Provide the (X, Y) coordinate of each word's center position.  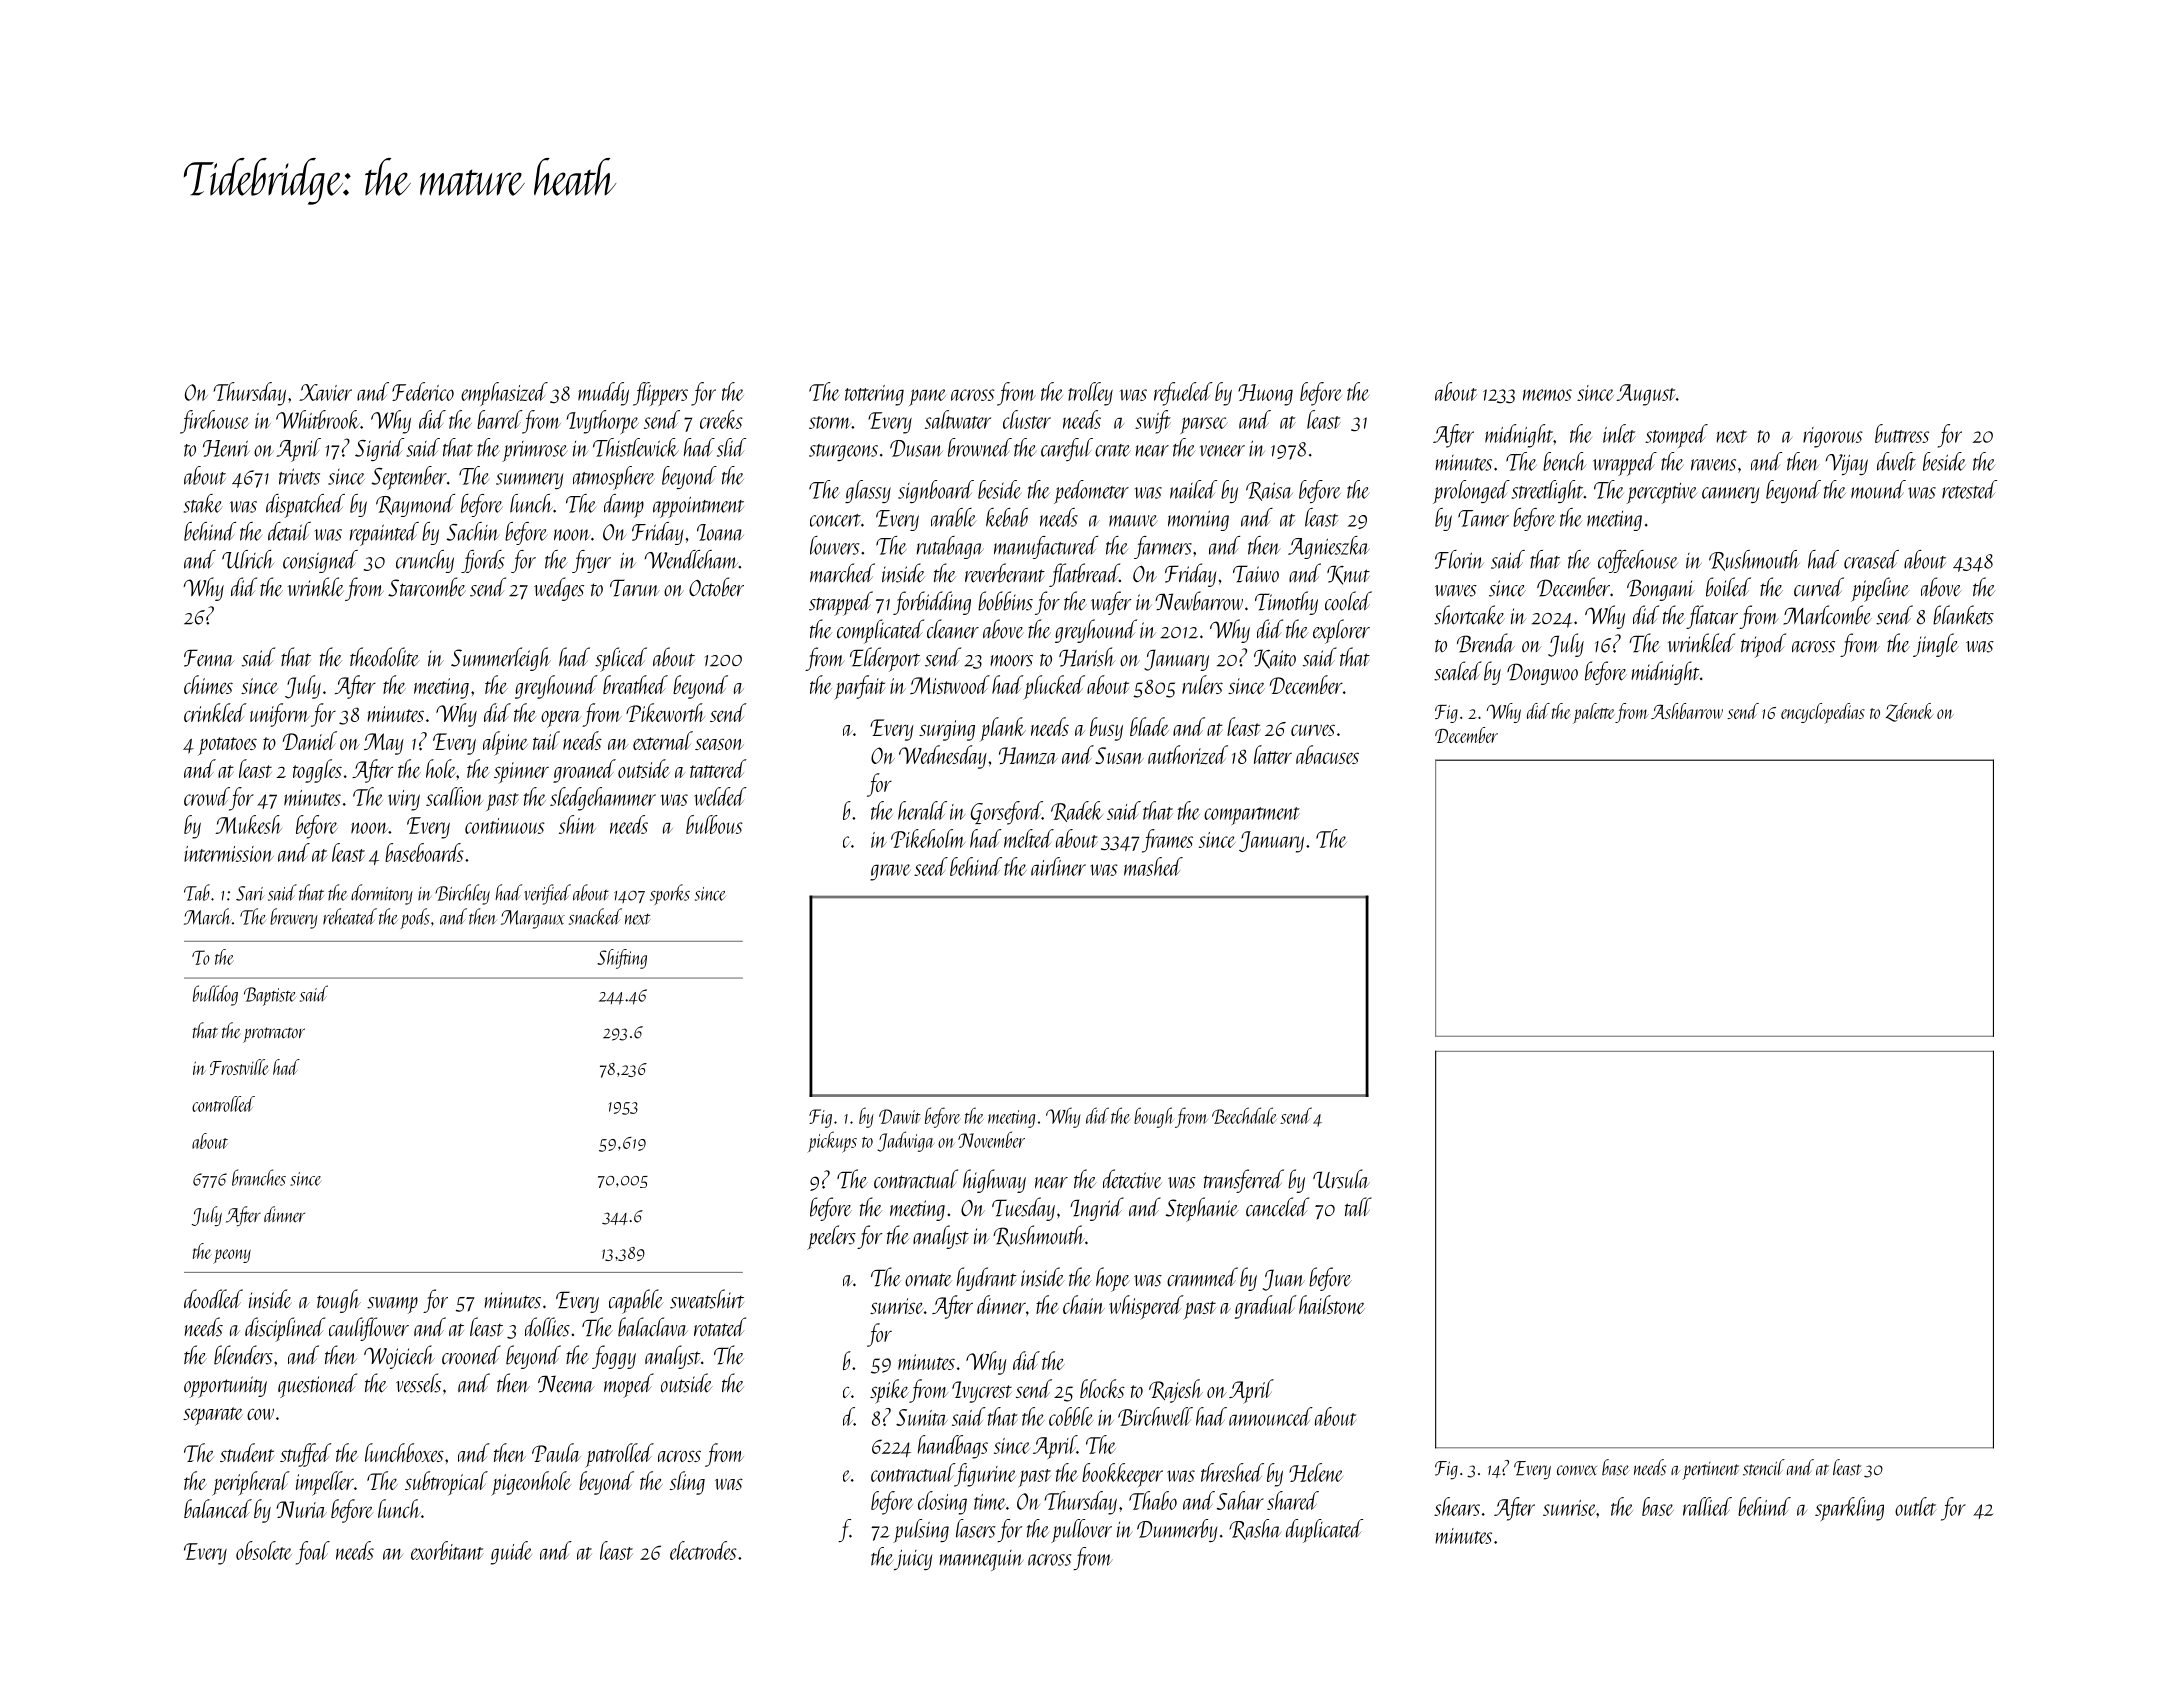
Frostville (239, 1067)
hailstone (1332, 1304)
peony (232, 1256)
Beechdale (1244, 1115)
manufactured (1046, 547)
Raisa (1269, 491)
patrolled (619, 1455)
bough (1153, 1117)
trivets (299, 476)
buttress (1902, 433)
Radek (1077, 811)
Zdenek (1909, 712)
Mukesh (248, 824)
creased (1871, 559)
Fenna (209, 658)
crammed (1202, 1277)
